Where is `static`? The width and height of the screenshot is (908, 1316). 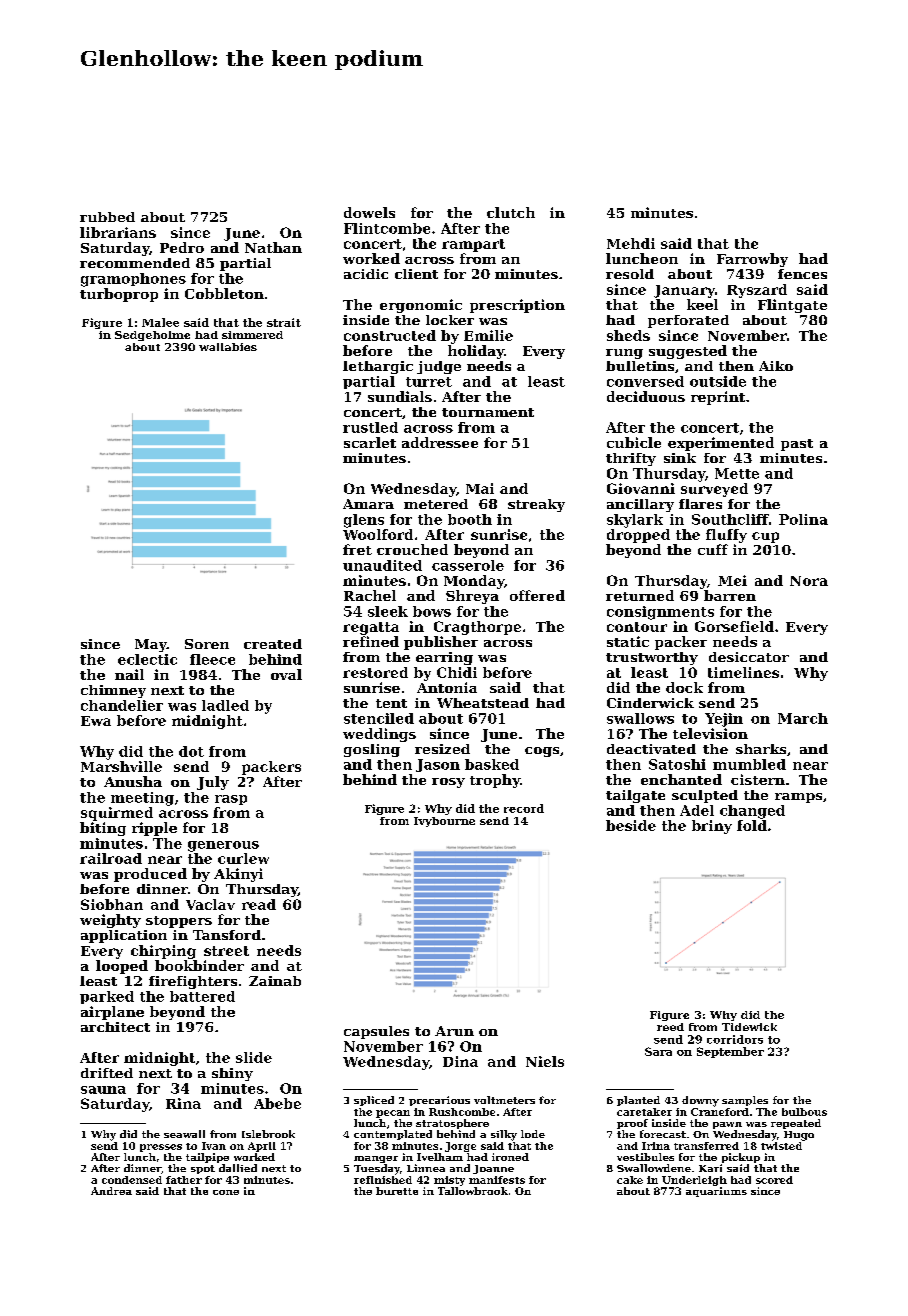 static is located at coordinates (628, 641).
